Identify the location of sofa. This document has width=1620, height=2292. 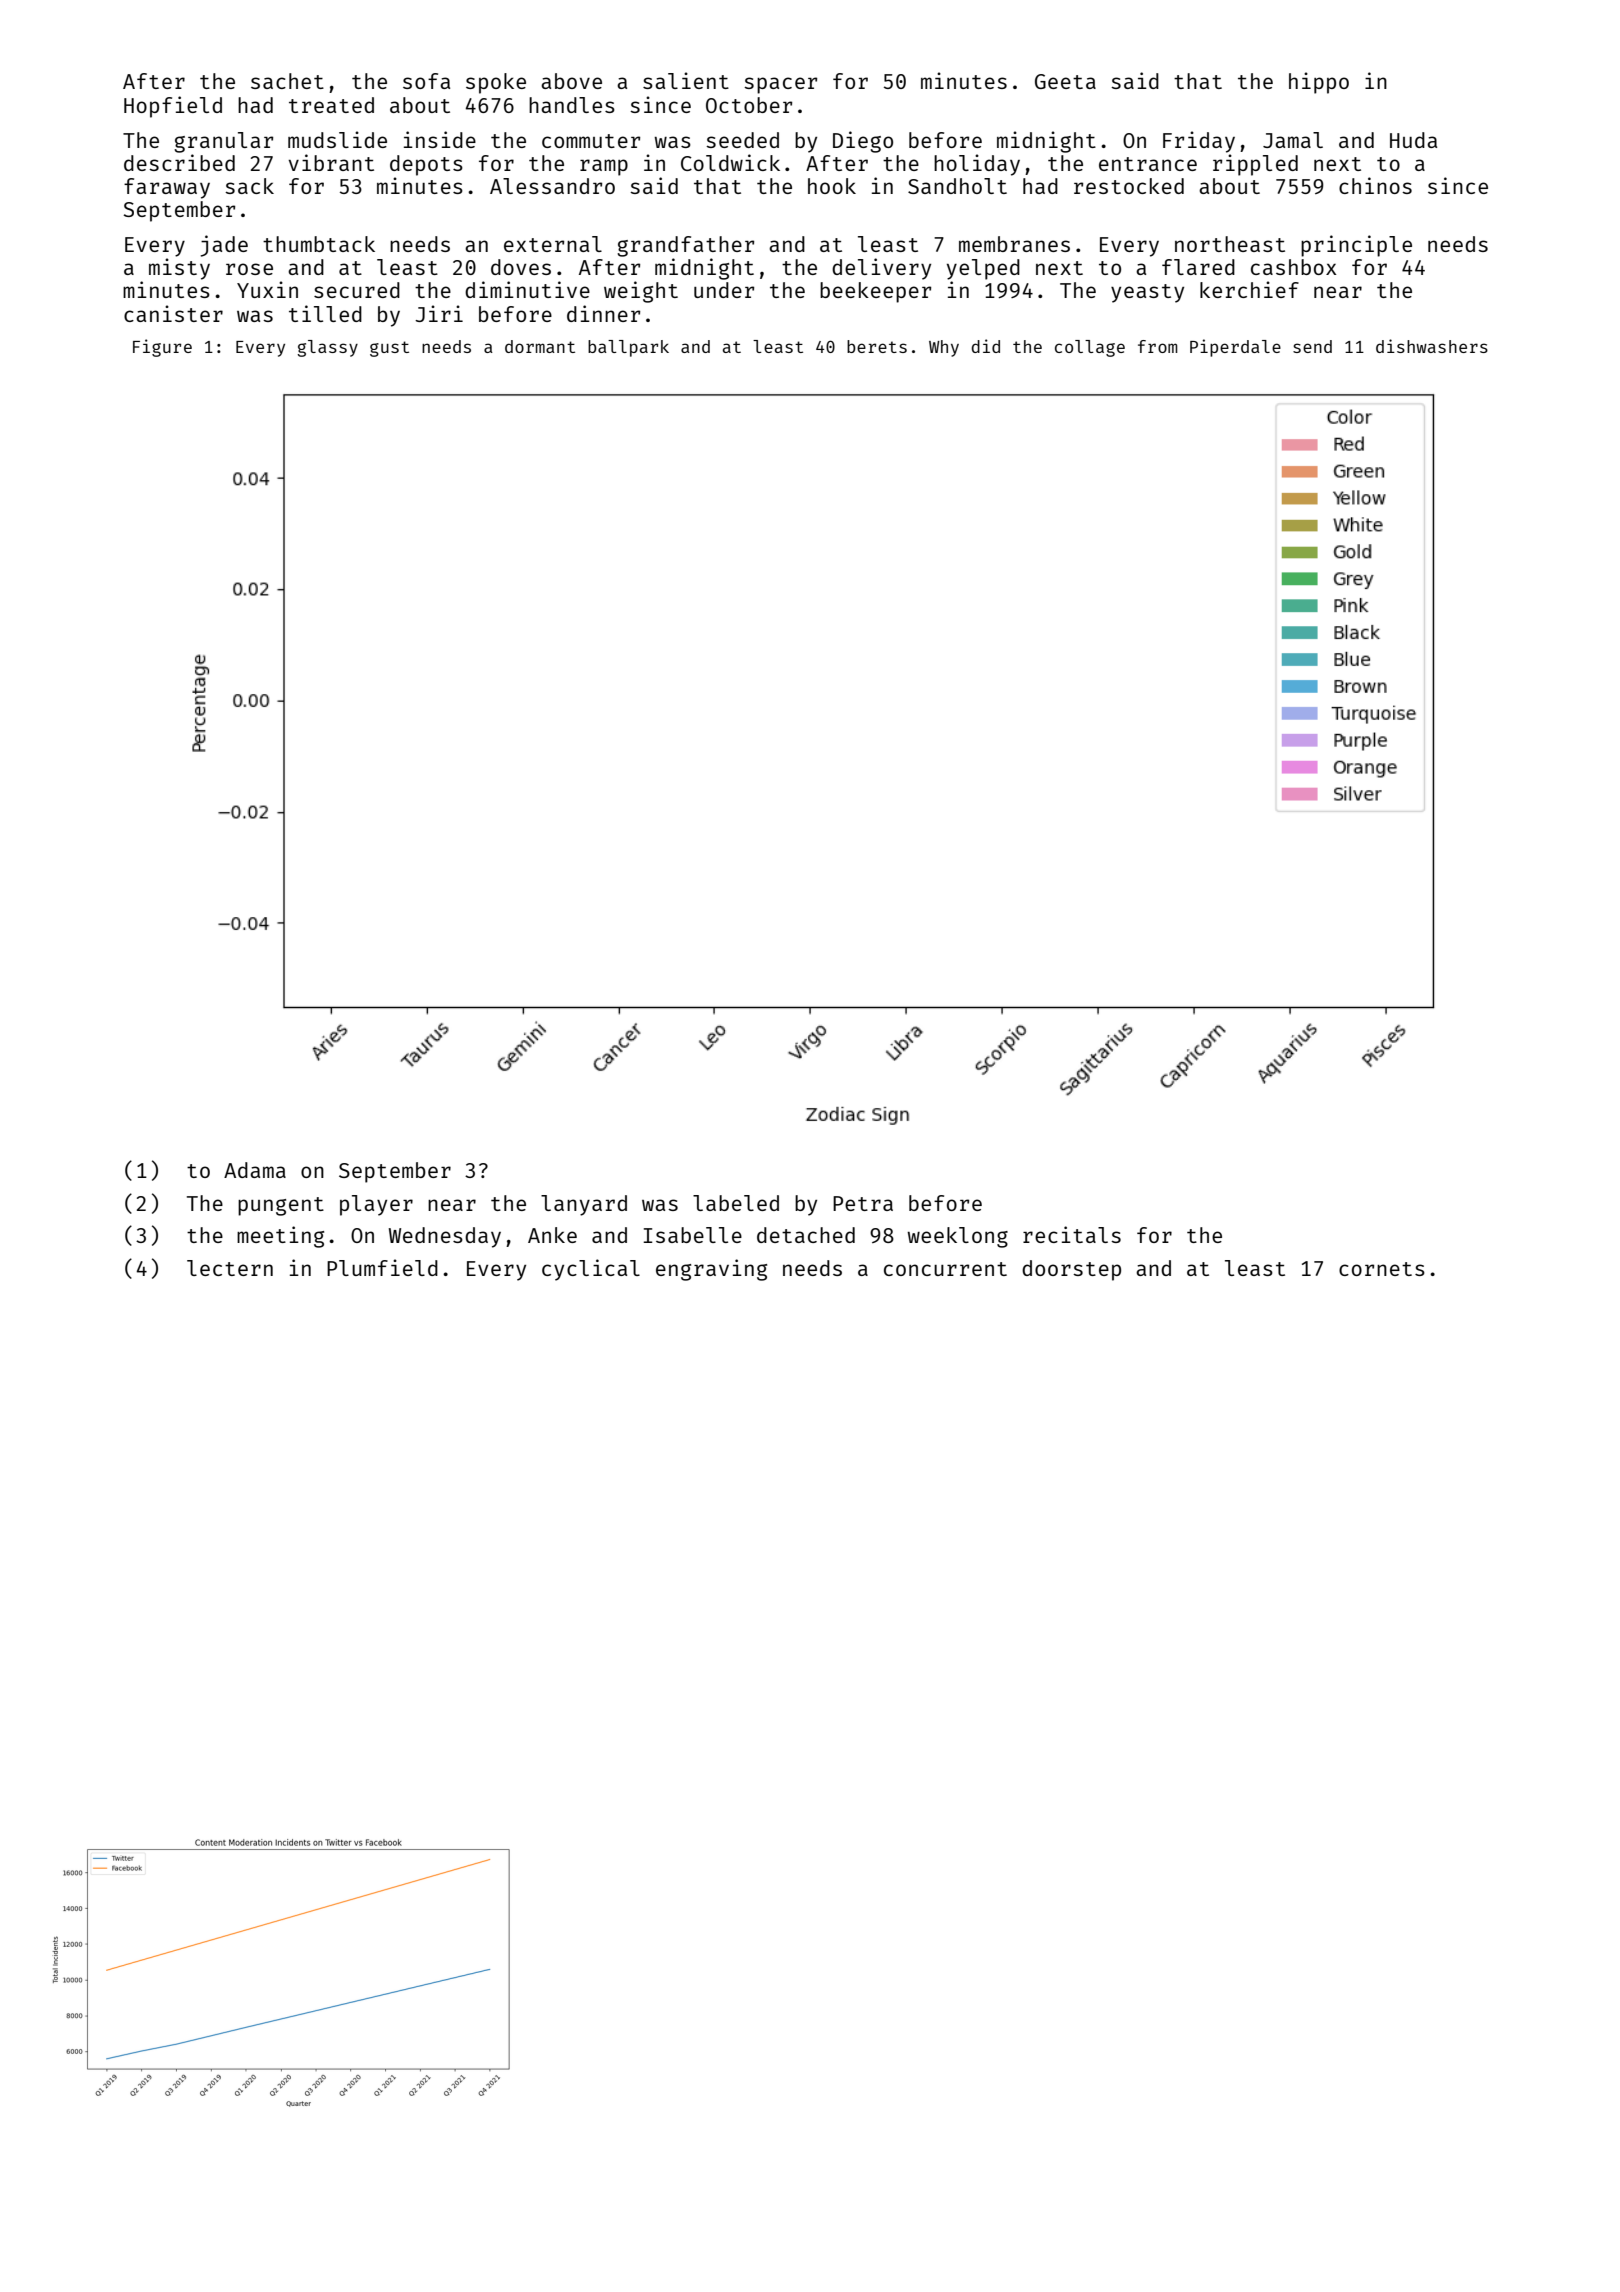
(426, 81).
